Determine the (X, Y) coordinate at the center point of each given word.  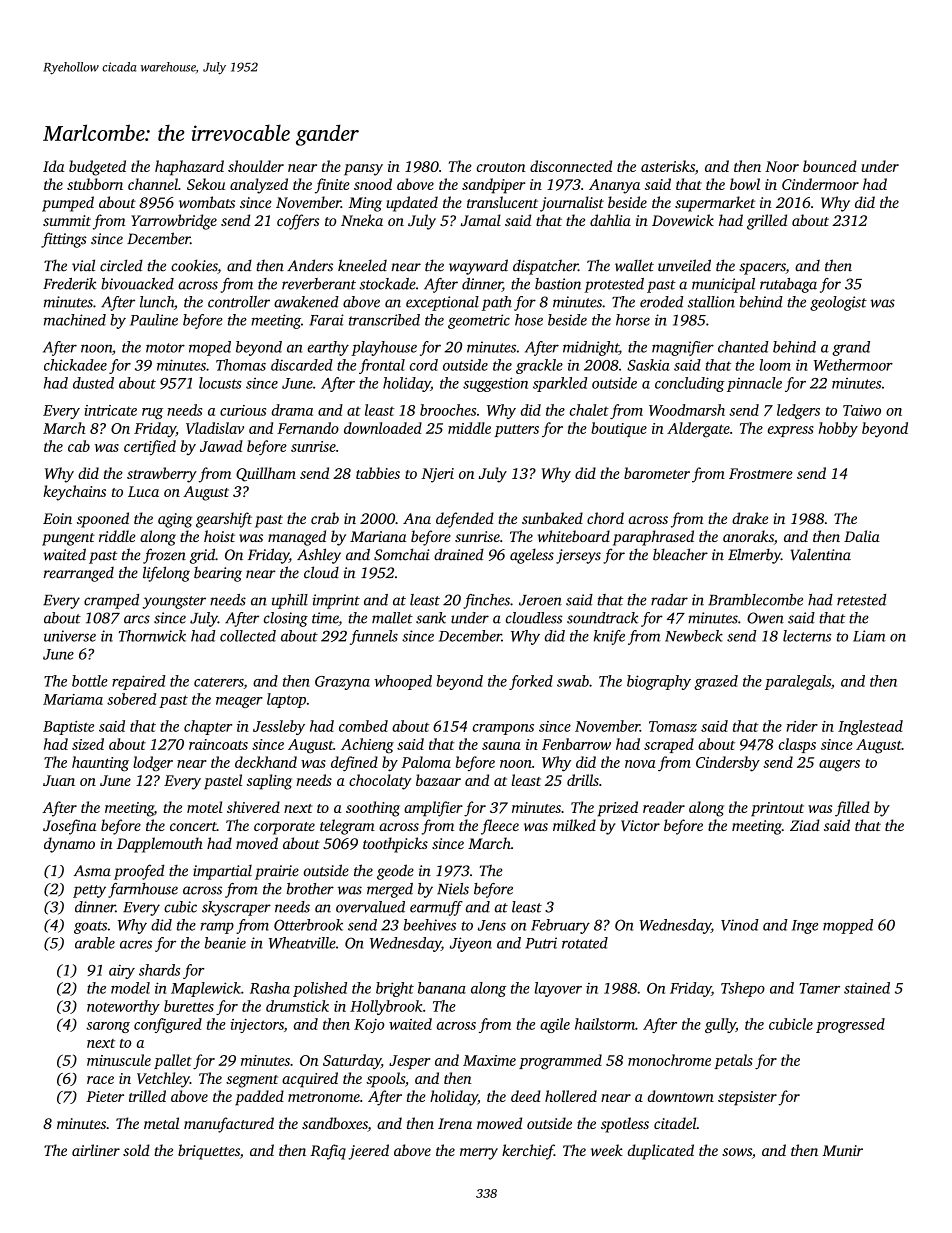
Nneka (362, 220)
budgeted (97, 168)
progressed (850, 1025)
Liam (869, 636)
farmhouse (143, 890)
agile (555, 1025)
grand (851, 348)
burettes (189, 1006)
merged (390, 890)
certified (150, 448)
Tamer (819, 988)
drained (459, 554)
